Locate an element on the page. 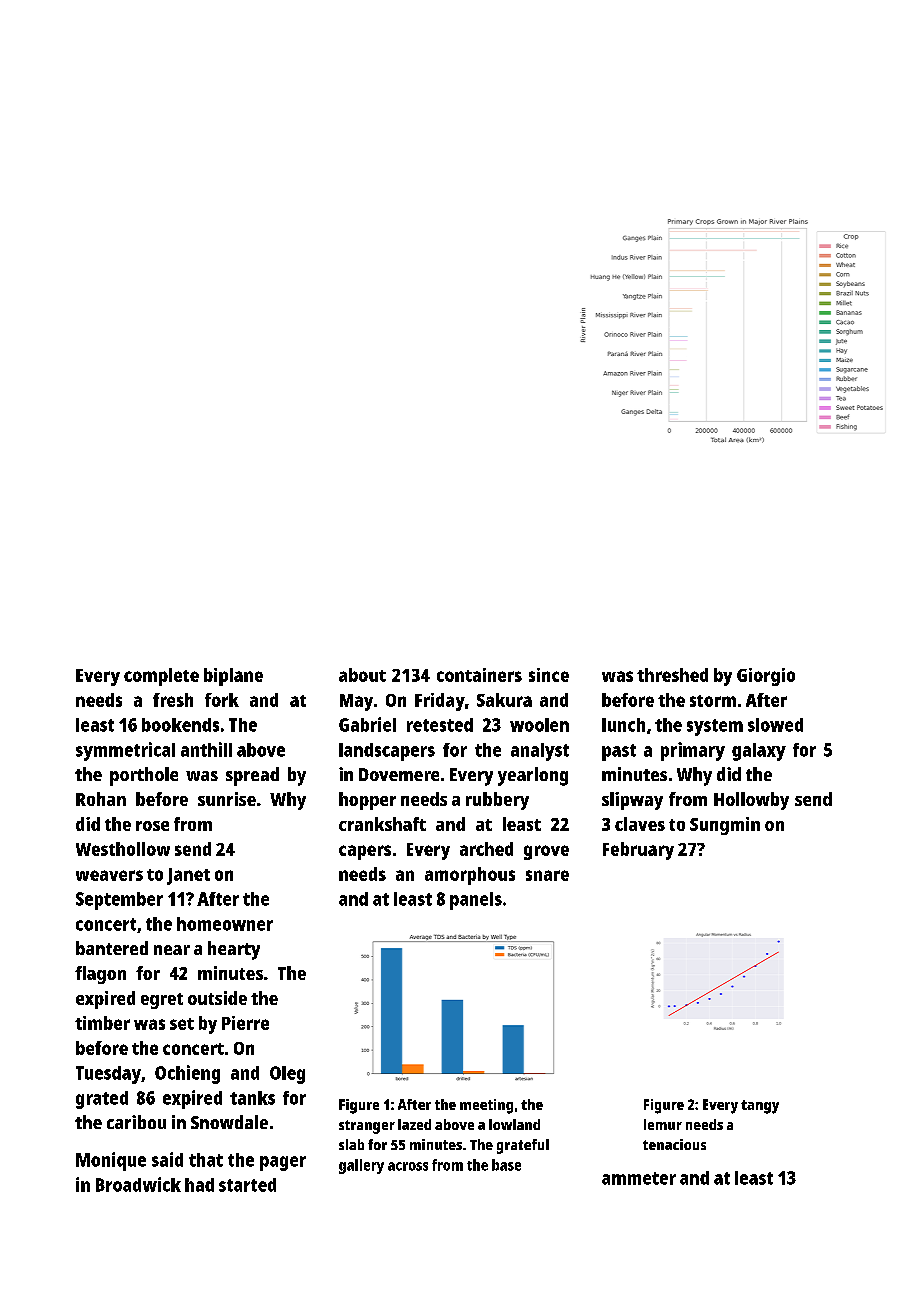 Image resolution: width=908 pixels, height=1316 pixels. anthill is located at coordinates (206, 749).
